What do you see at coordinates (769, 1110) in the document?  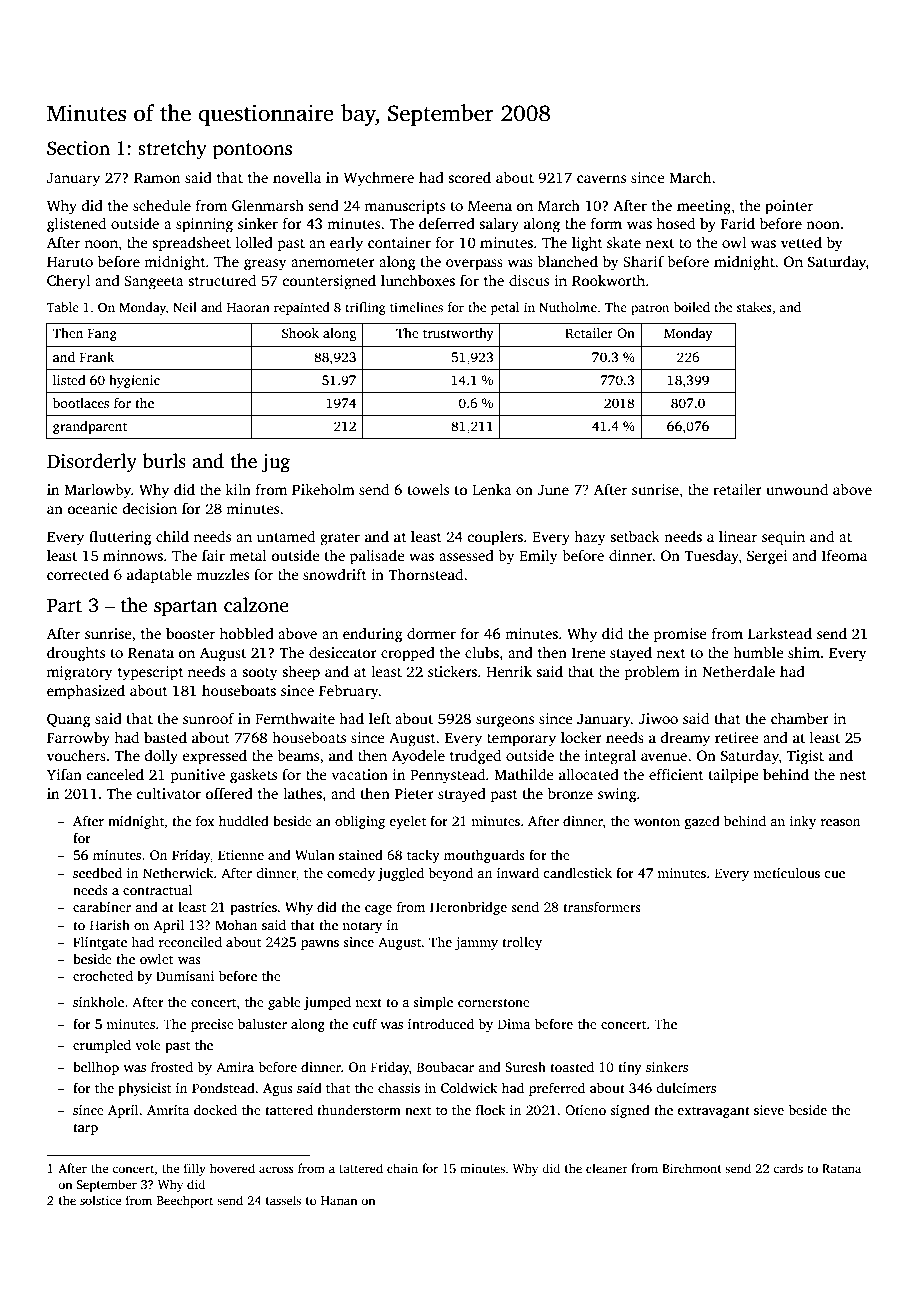 I see `sieve` at bounding box center [769, 1110].
